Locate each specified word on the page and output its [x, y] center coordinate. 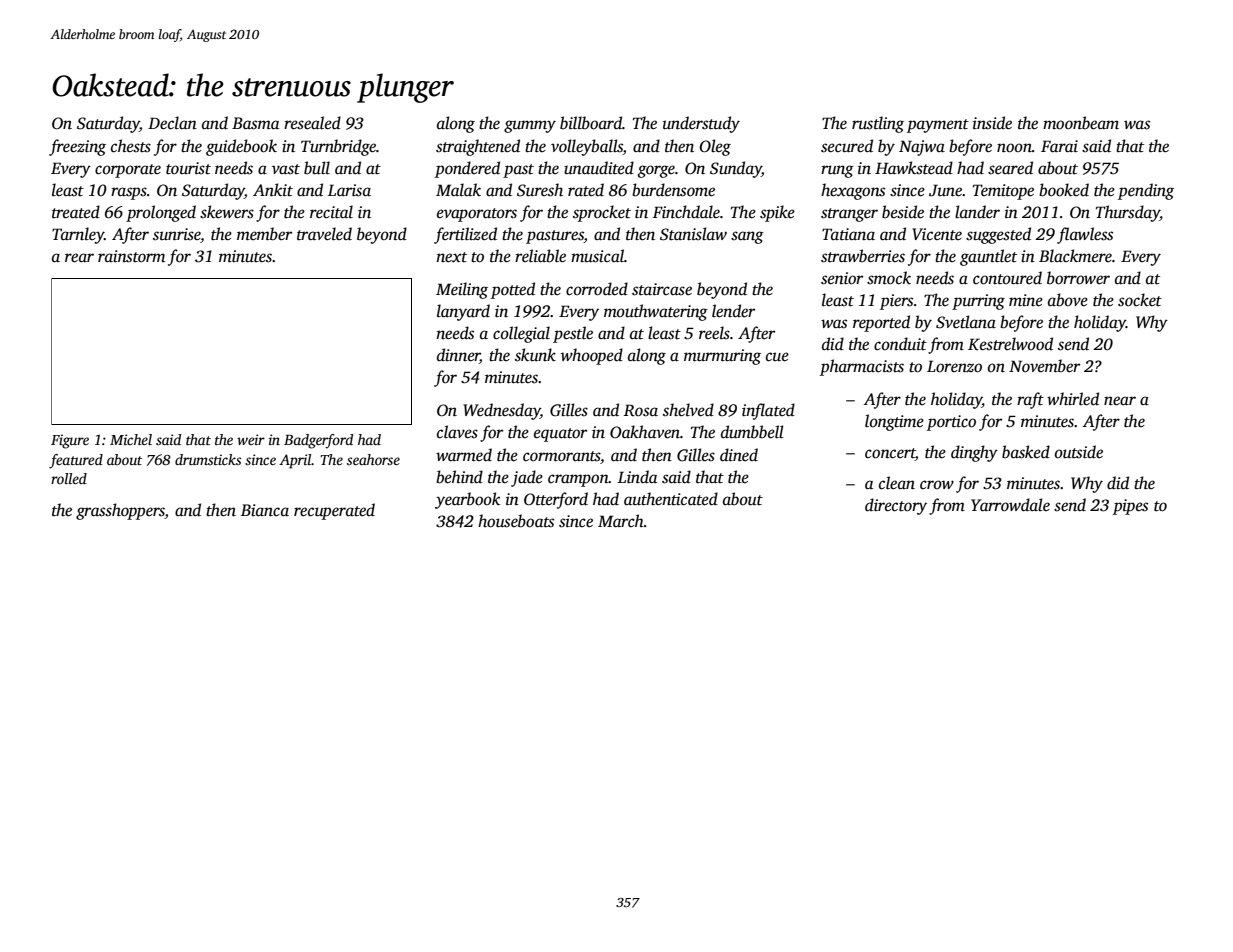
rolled [69, 478]
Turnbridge [338, 147]
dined [739, 455]
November [1044, 366]
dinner [458, 356]
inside [992, 123]
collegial [521, 334]
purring [978, 302]
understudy [701, 124]
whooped [592, 356]
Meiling [462, 290]
